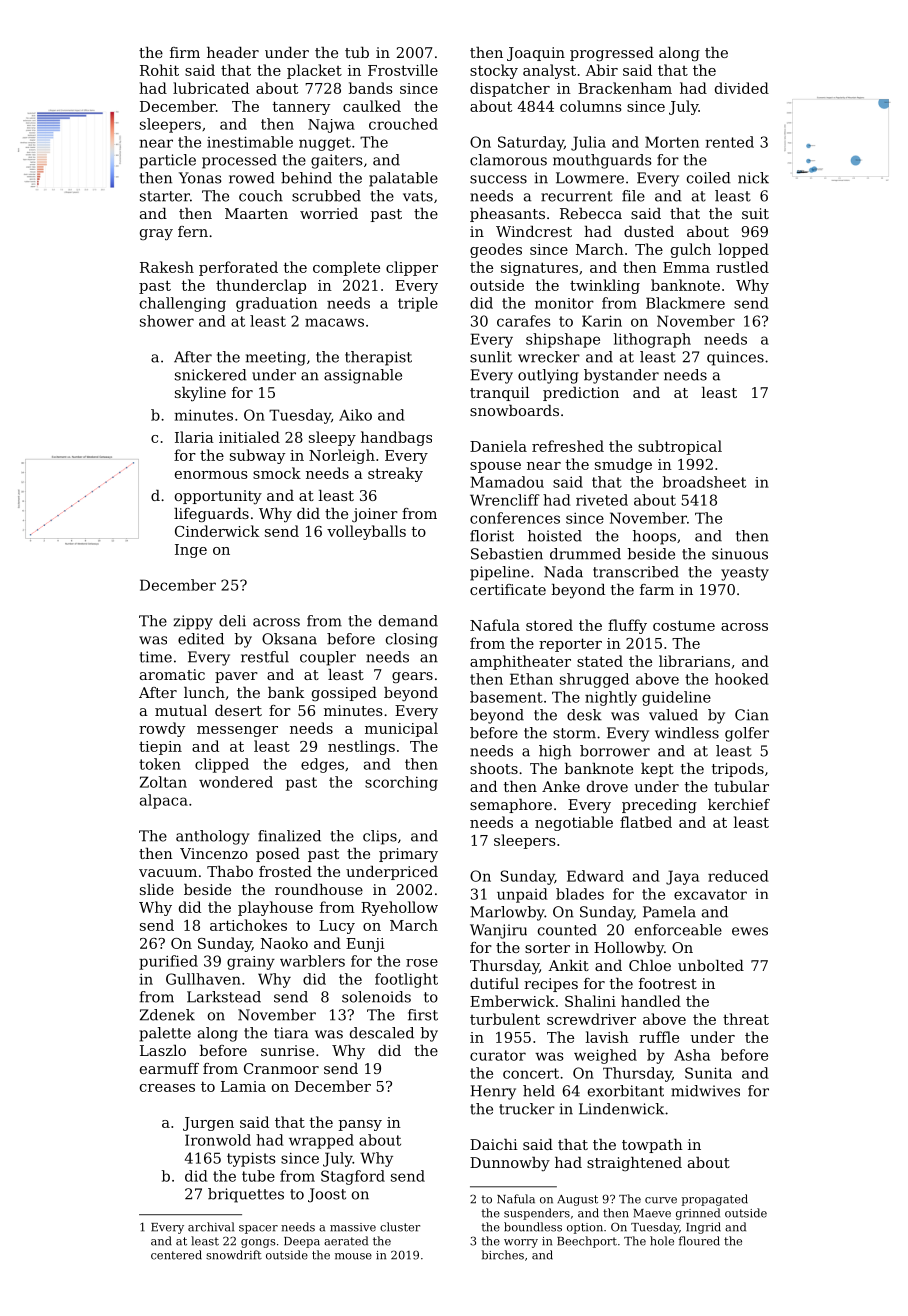  Describe the element at coordinates (382, 1033) in the document. I see `descaled` at that location.
